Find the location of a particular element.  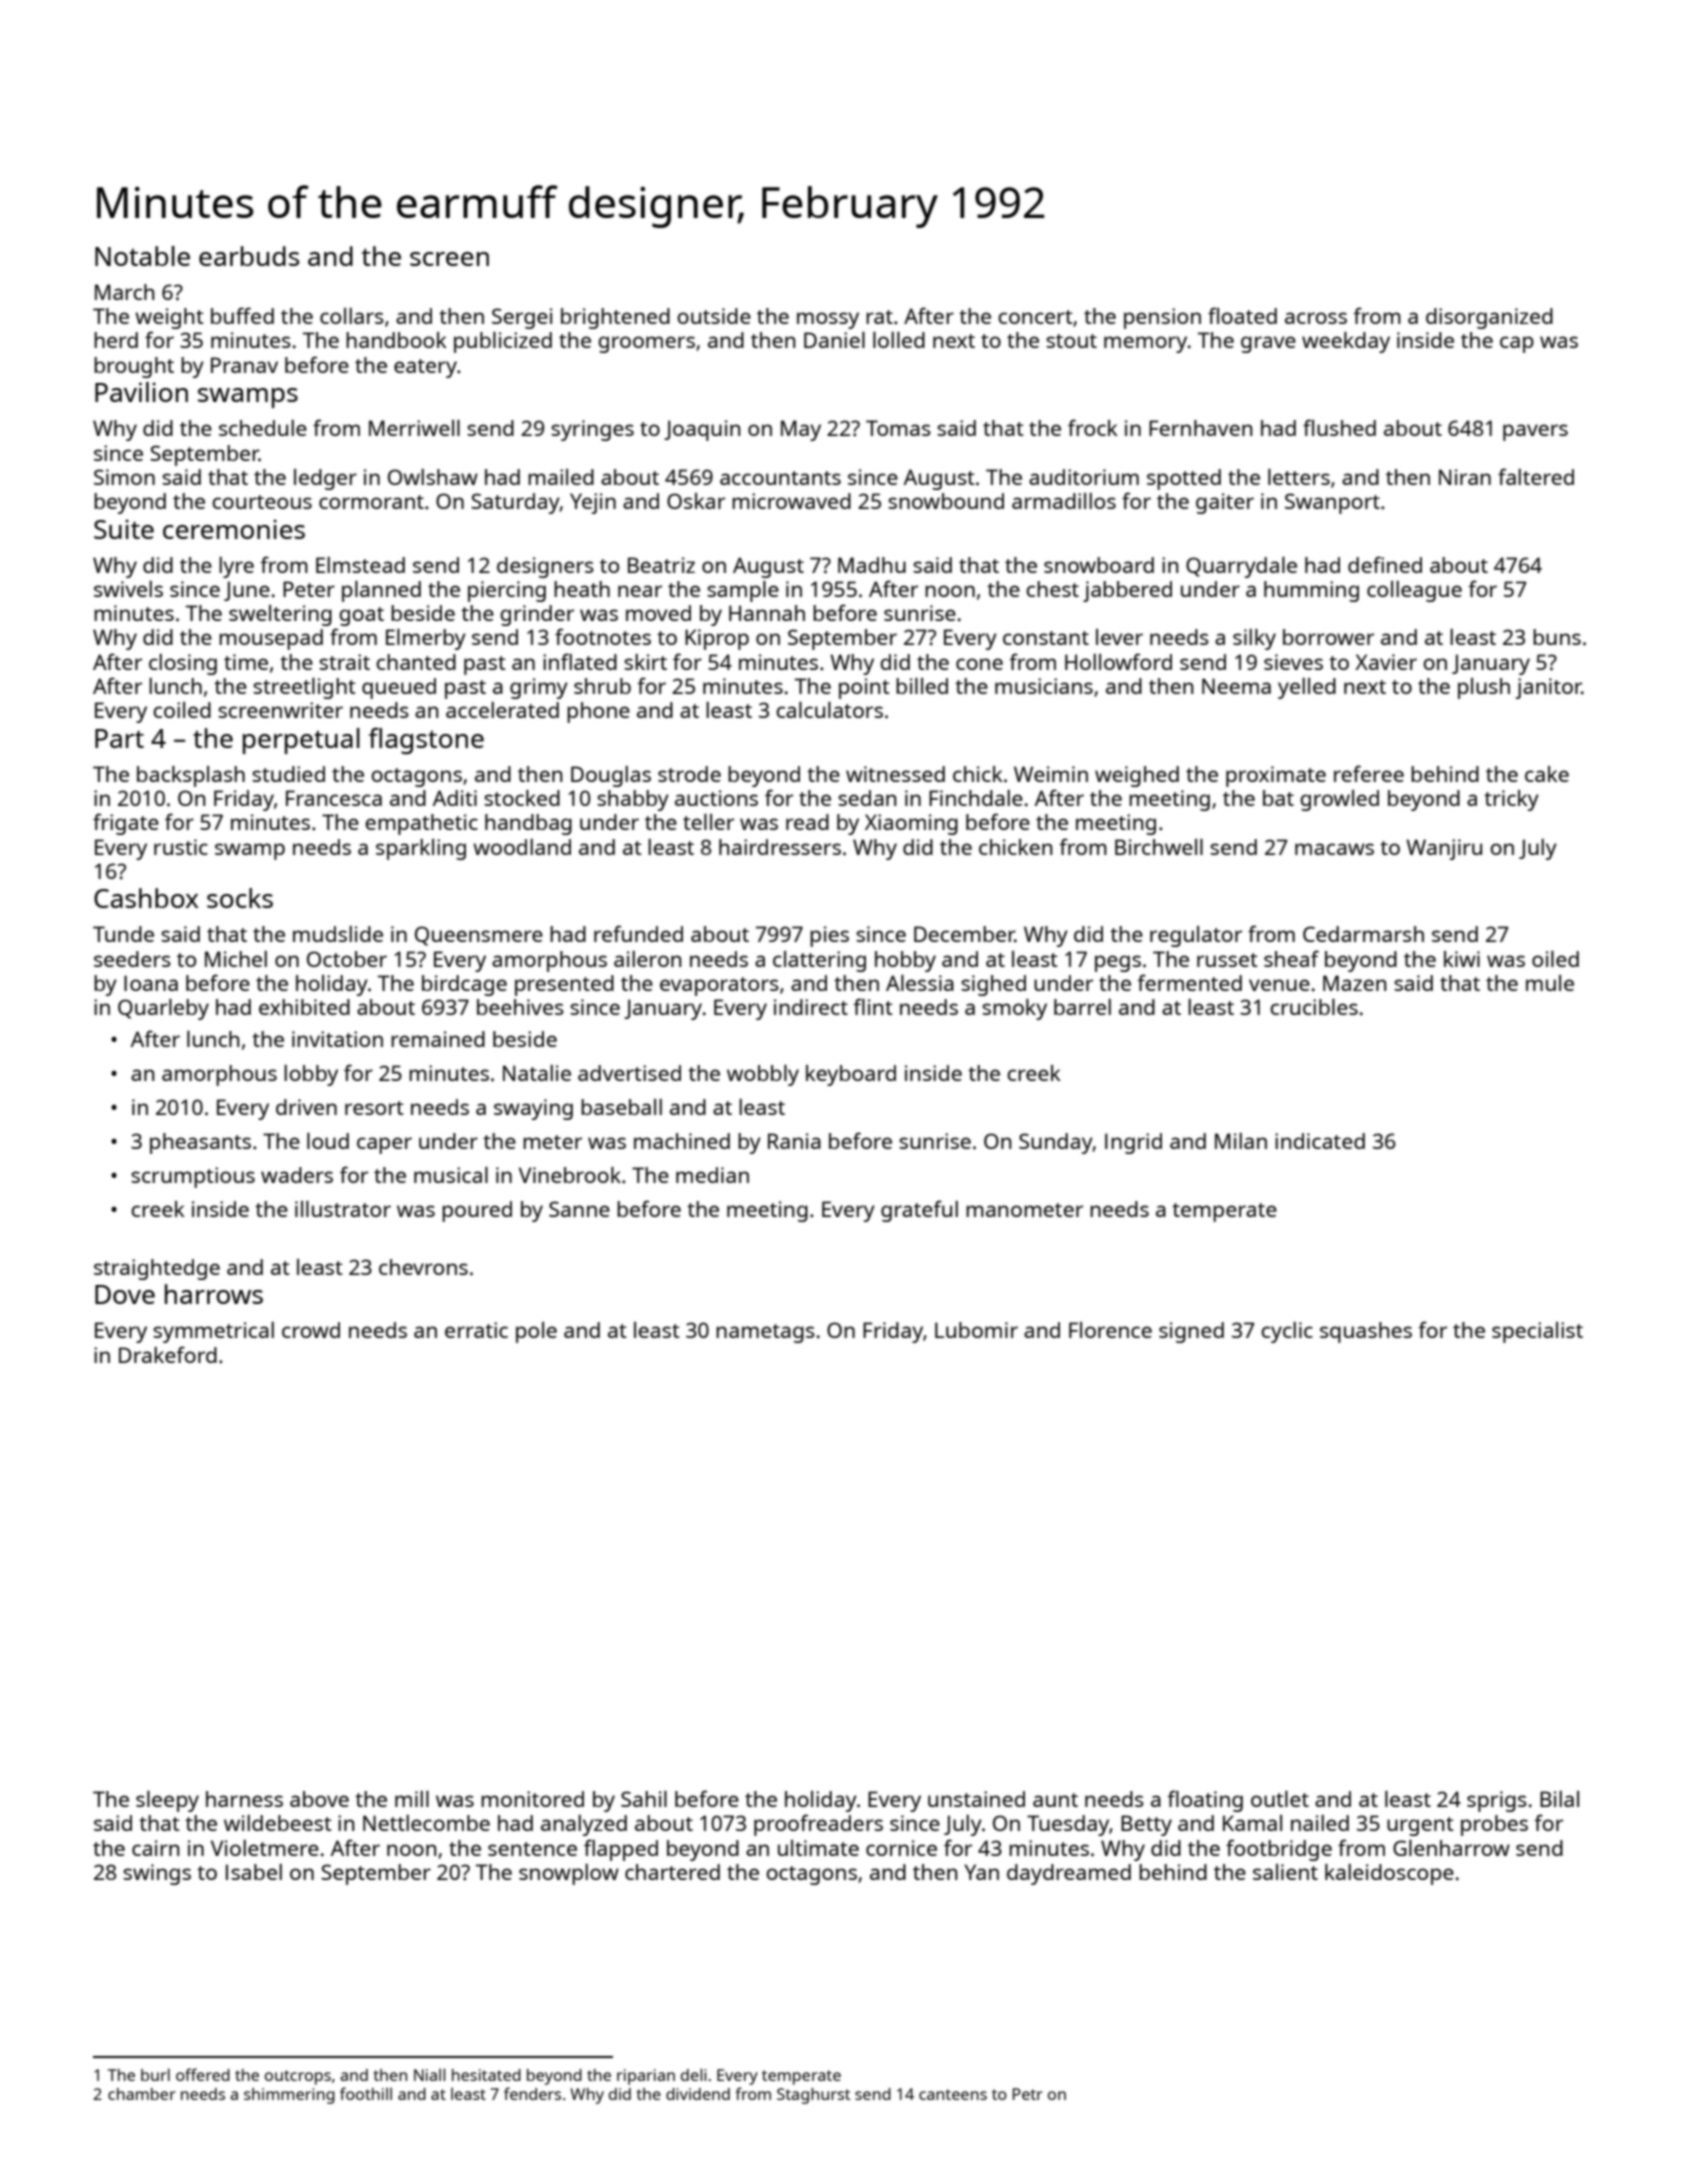

kaleidoscope is located at coordinates (1389, 1874).
